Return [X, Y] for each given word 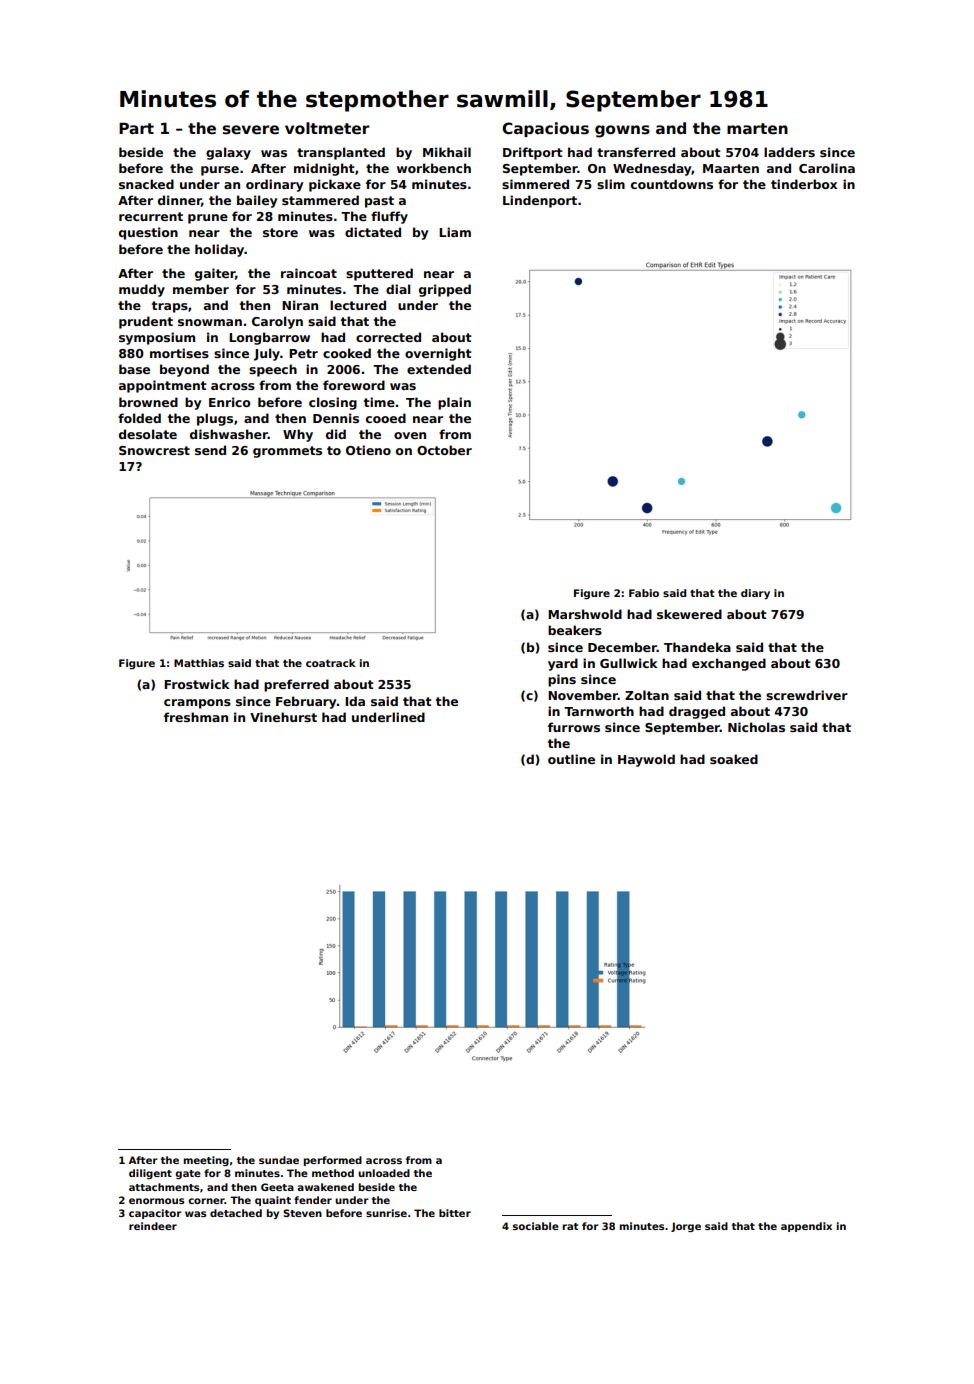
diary [755, 594]
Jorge [686, 1227]
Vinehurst [283, 717]
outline [571, 759]
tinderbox [804, 184]
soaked [734, 759]
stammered [320, 200]
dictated [373, 232]
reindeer [153, 1226]
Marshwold [585, 614]
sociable [536, 1226]
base [134, 369]
